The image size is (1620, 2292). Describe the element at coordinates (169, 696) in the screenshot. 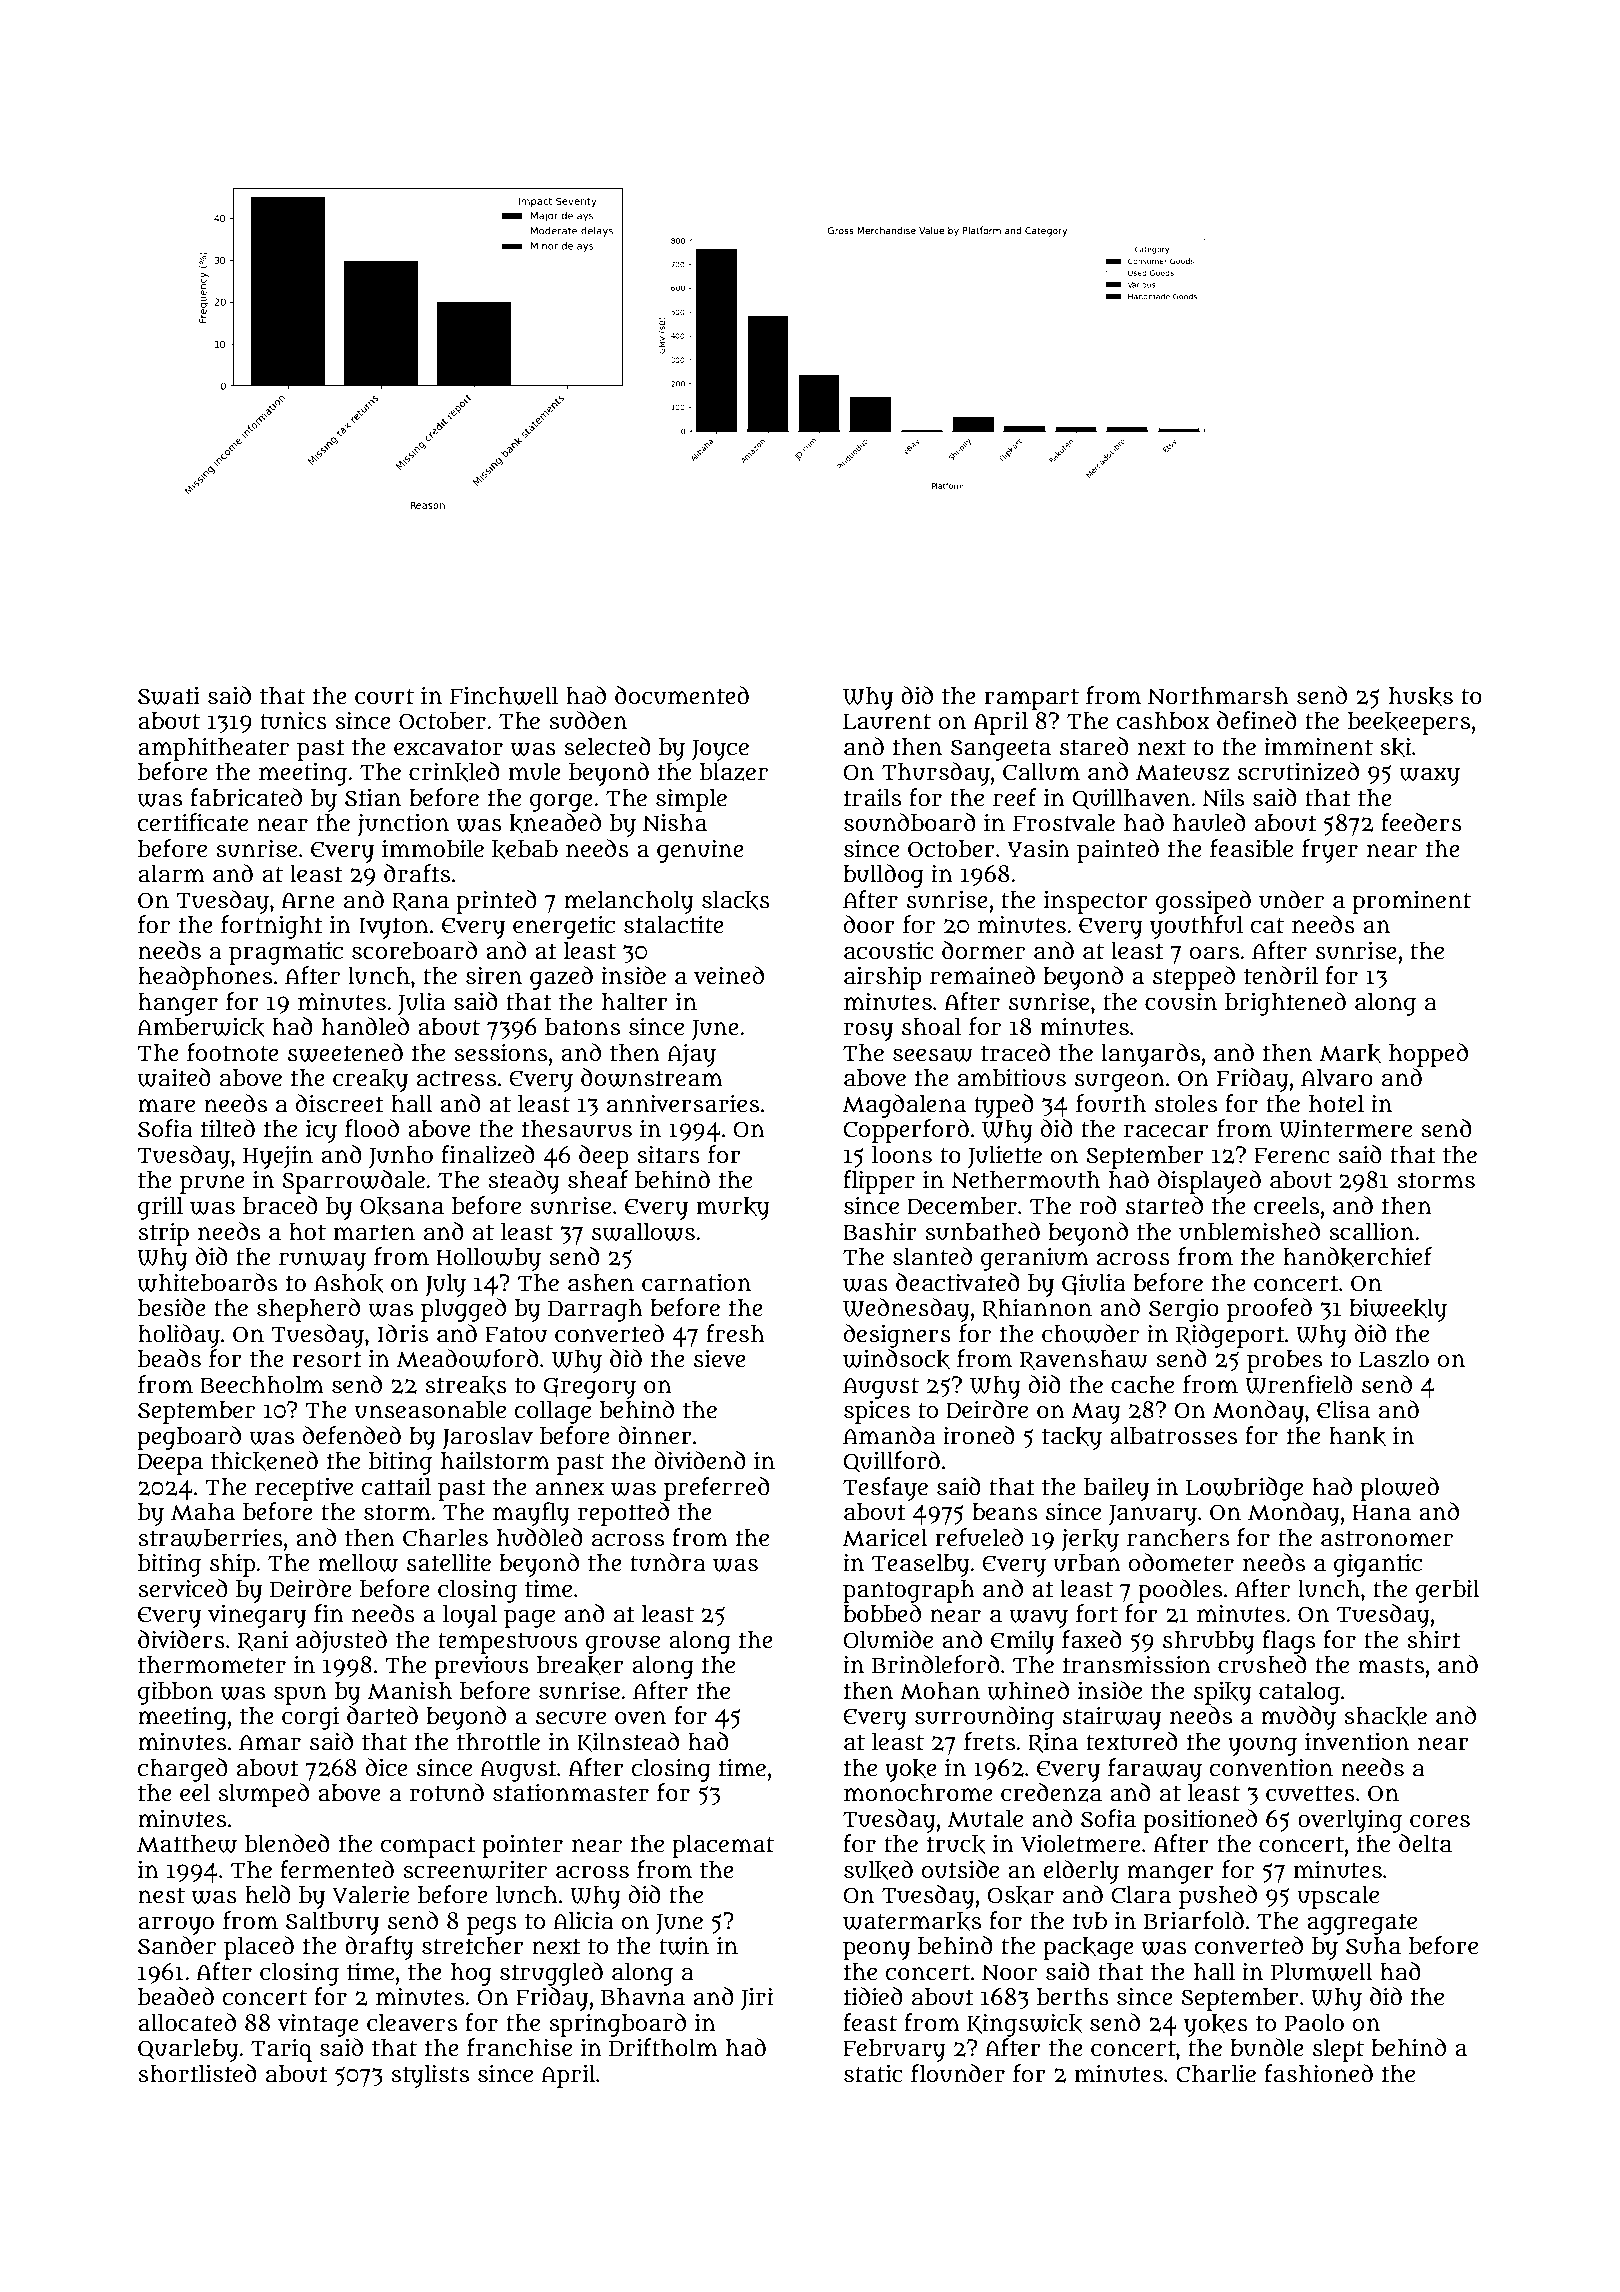

I see `Swati` at that location.
